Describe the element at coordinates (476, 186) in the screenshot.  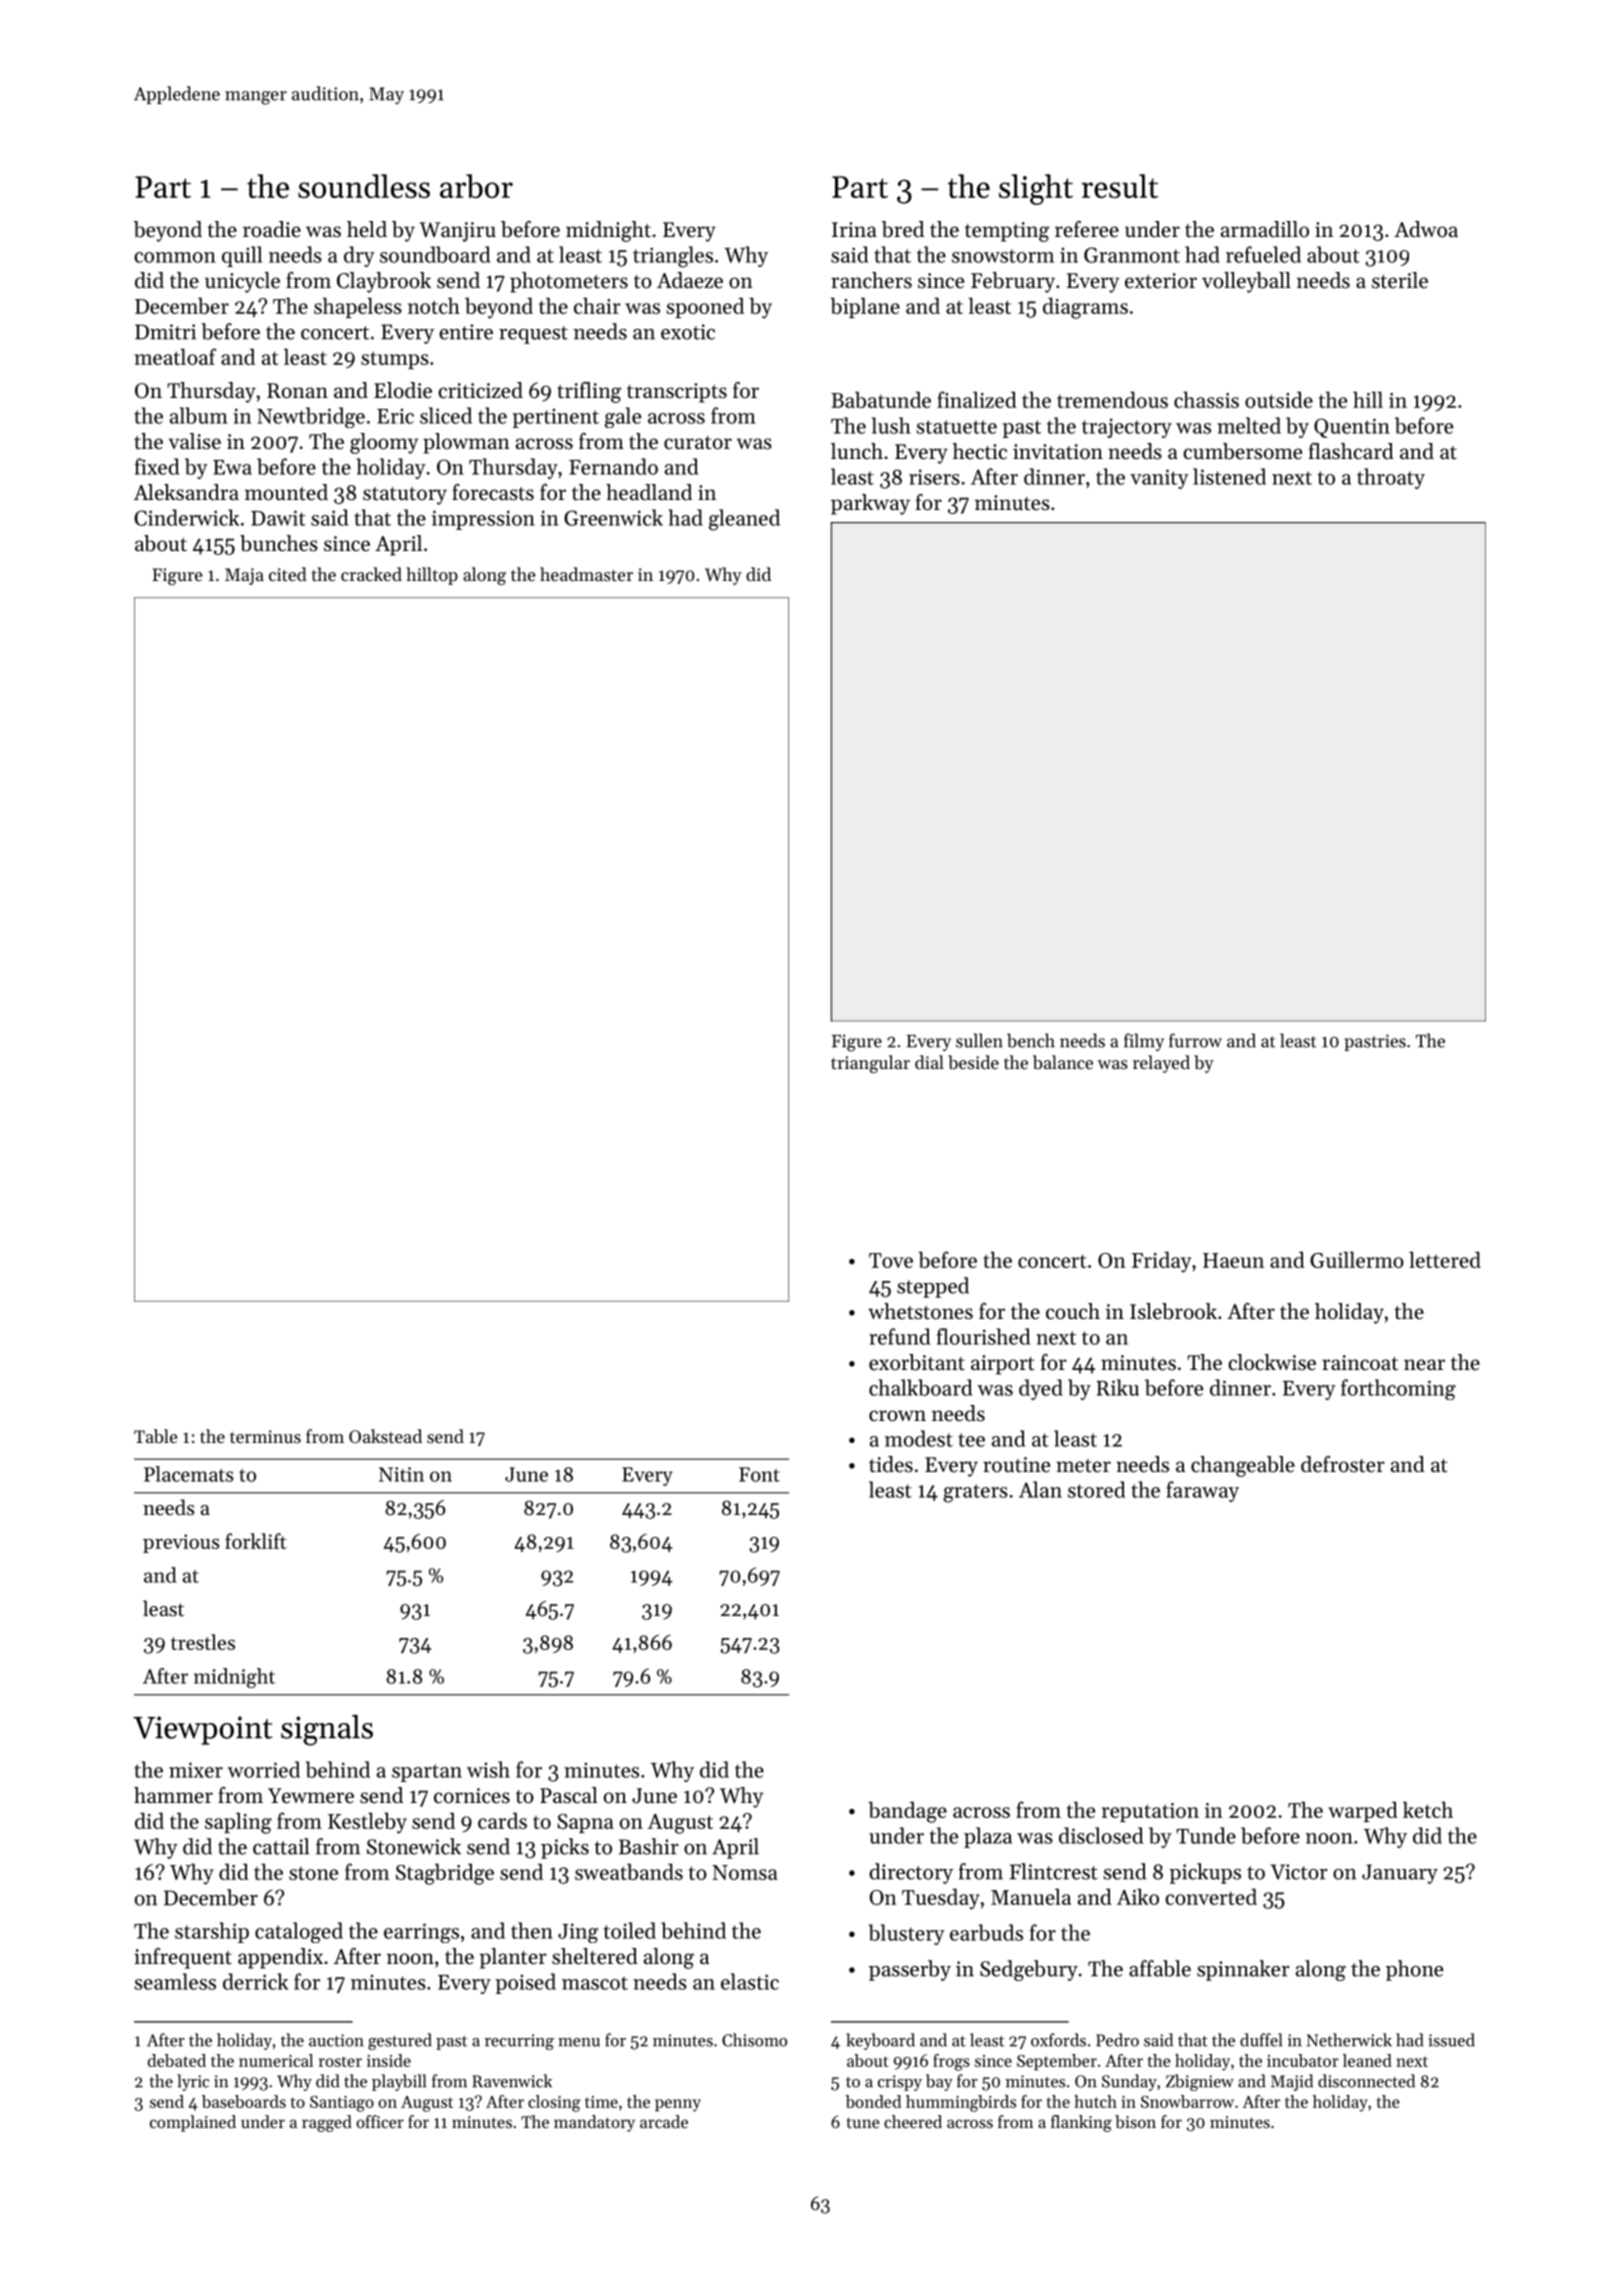
I see `arbor` at that location.
